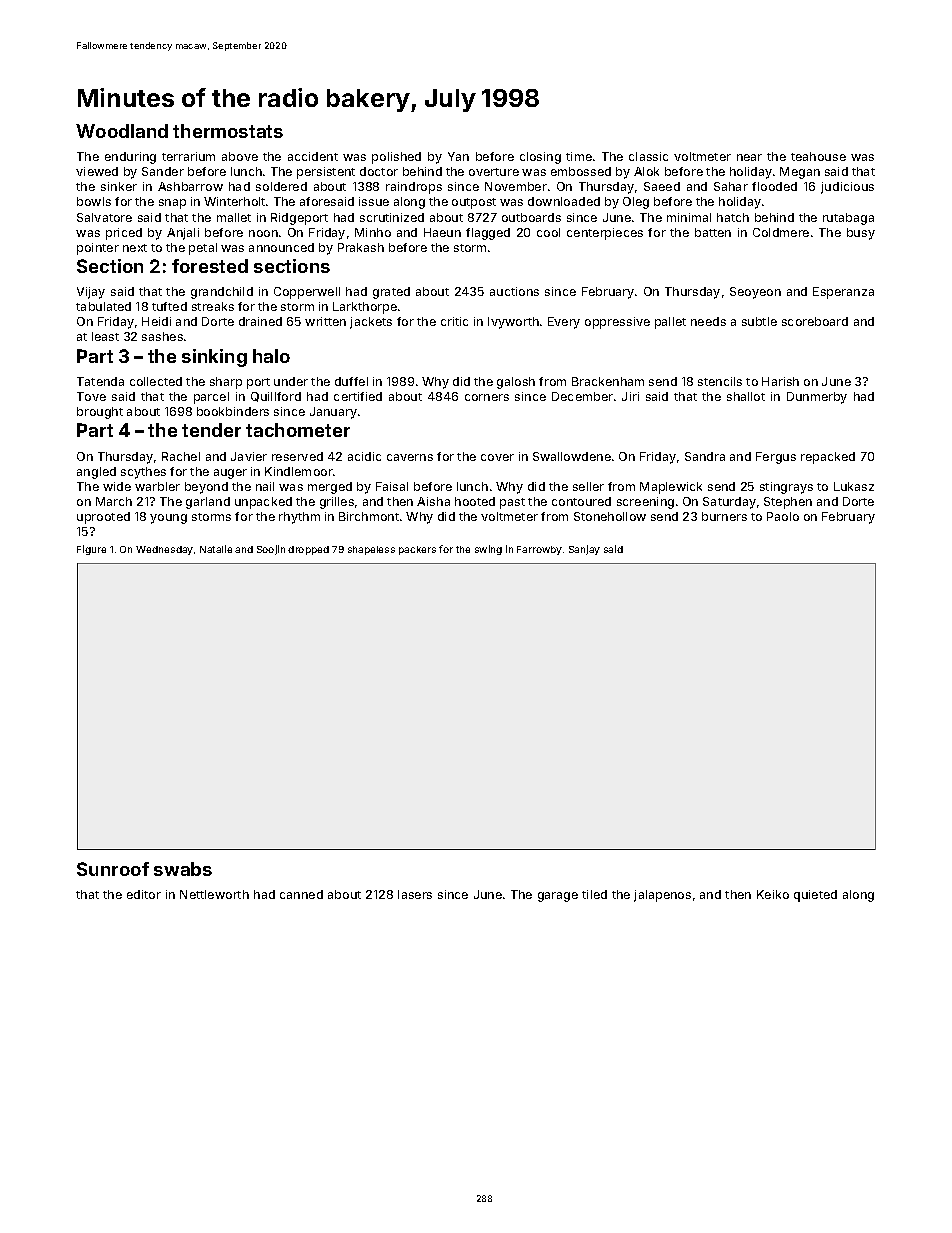  Describe the element at coordinates (815, 896) in the page. I see `quieted` at that location.
